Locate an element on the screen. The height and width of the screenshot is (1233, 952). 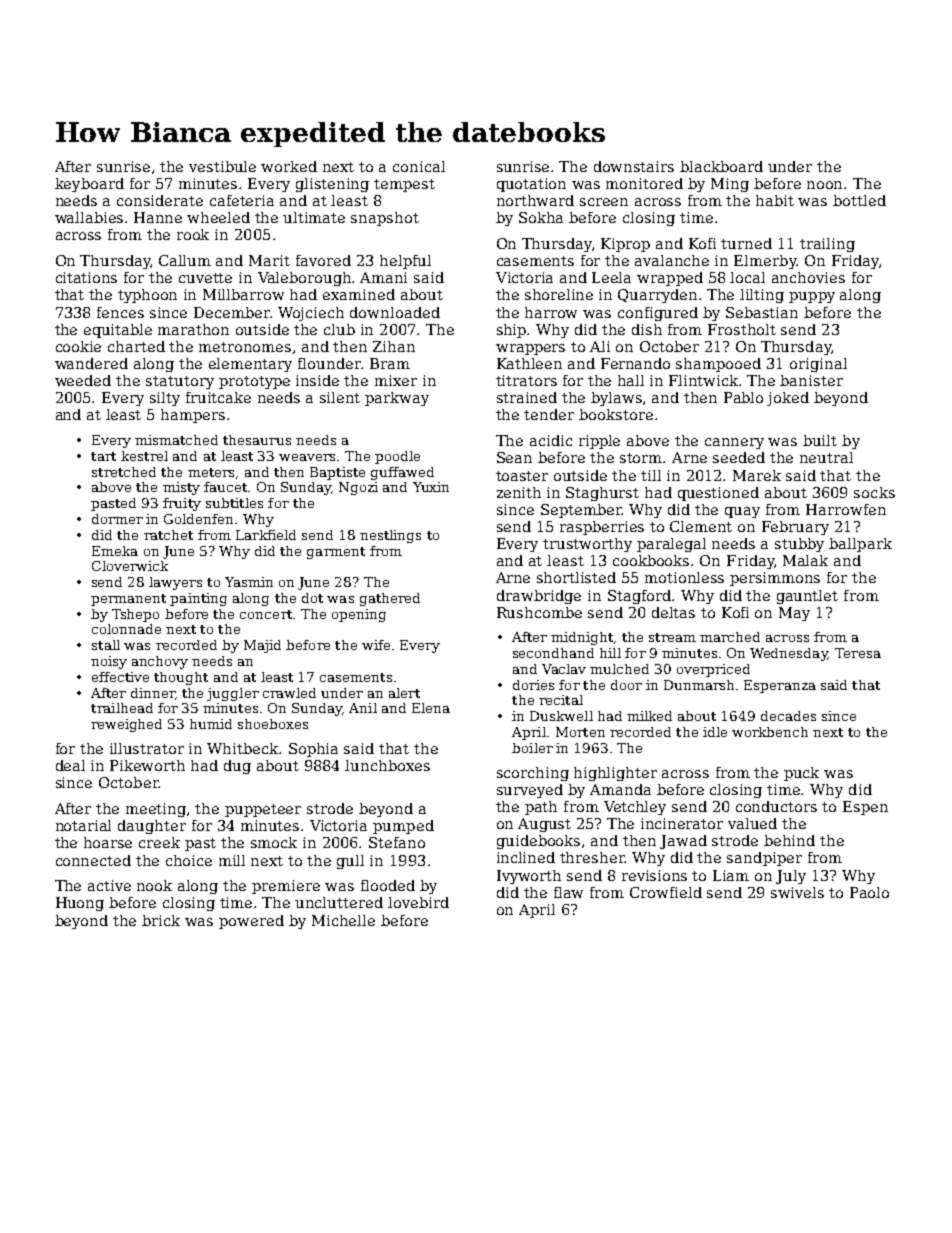
hoarse is located at coordinates (108, 842).
